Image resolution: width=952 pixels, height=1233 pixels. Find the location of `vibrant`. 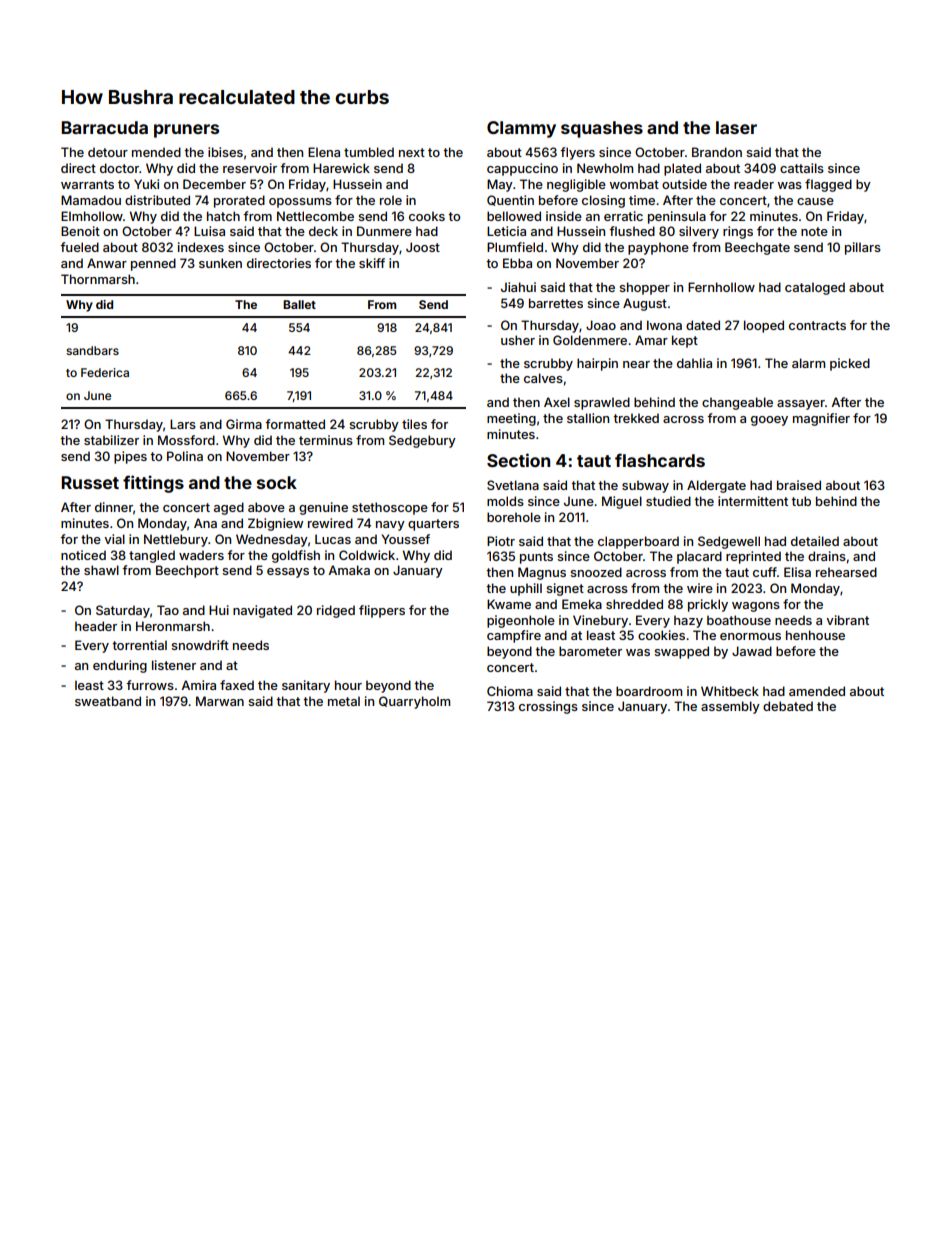

vibrant is located at coordinates (847, 620).
